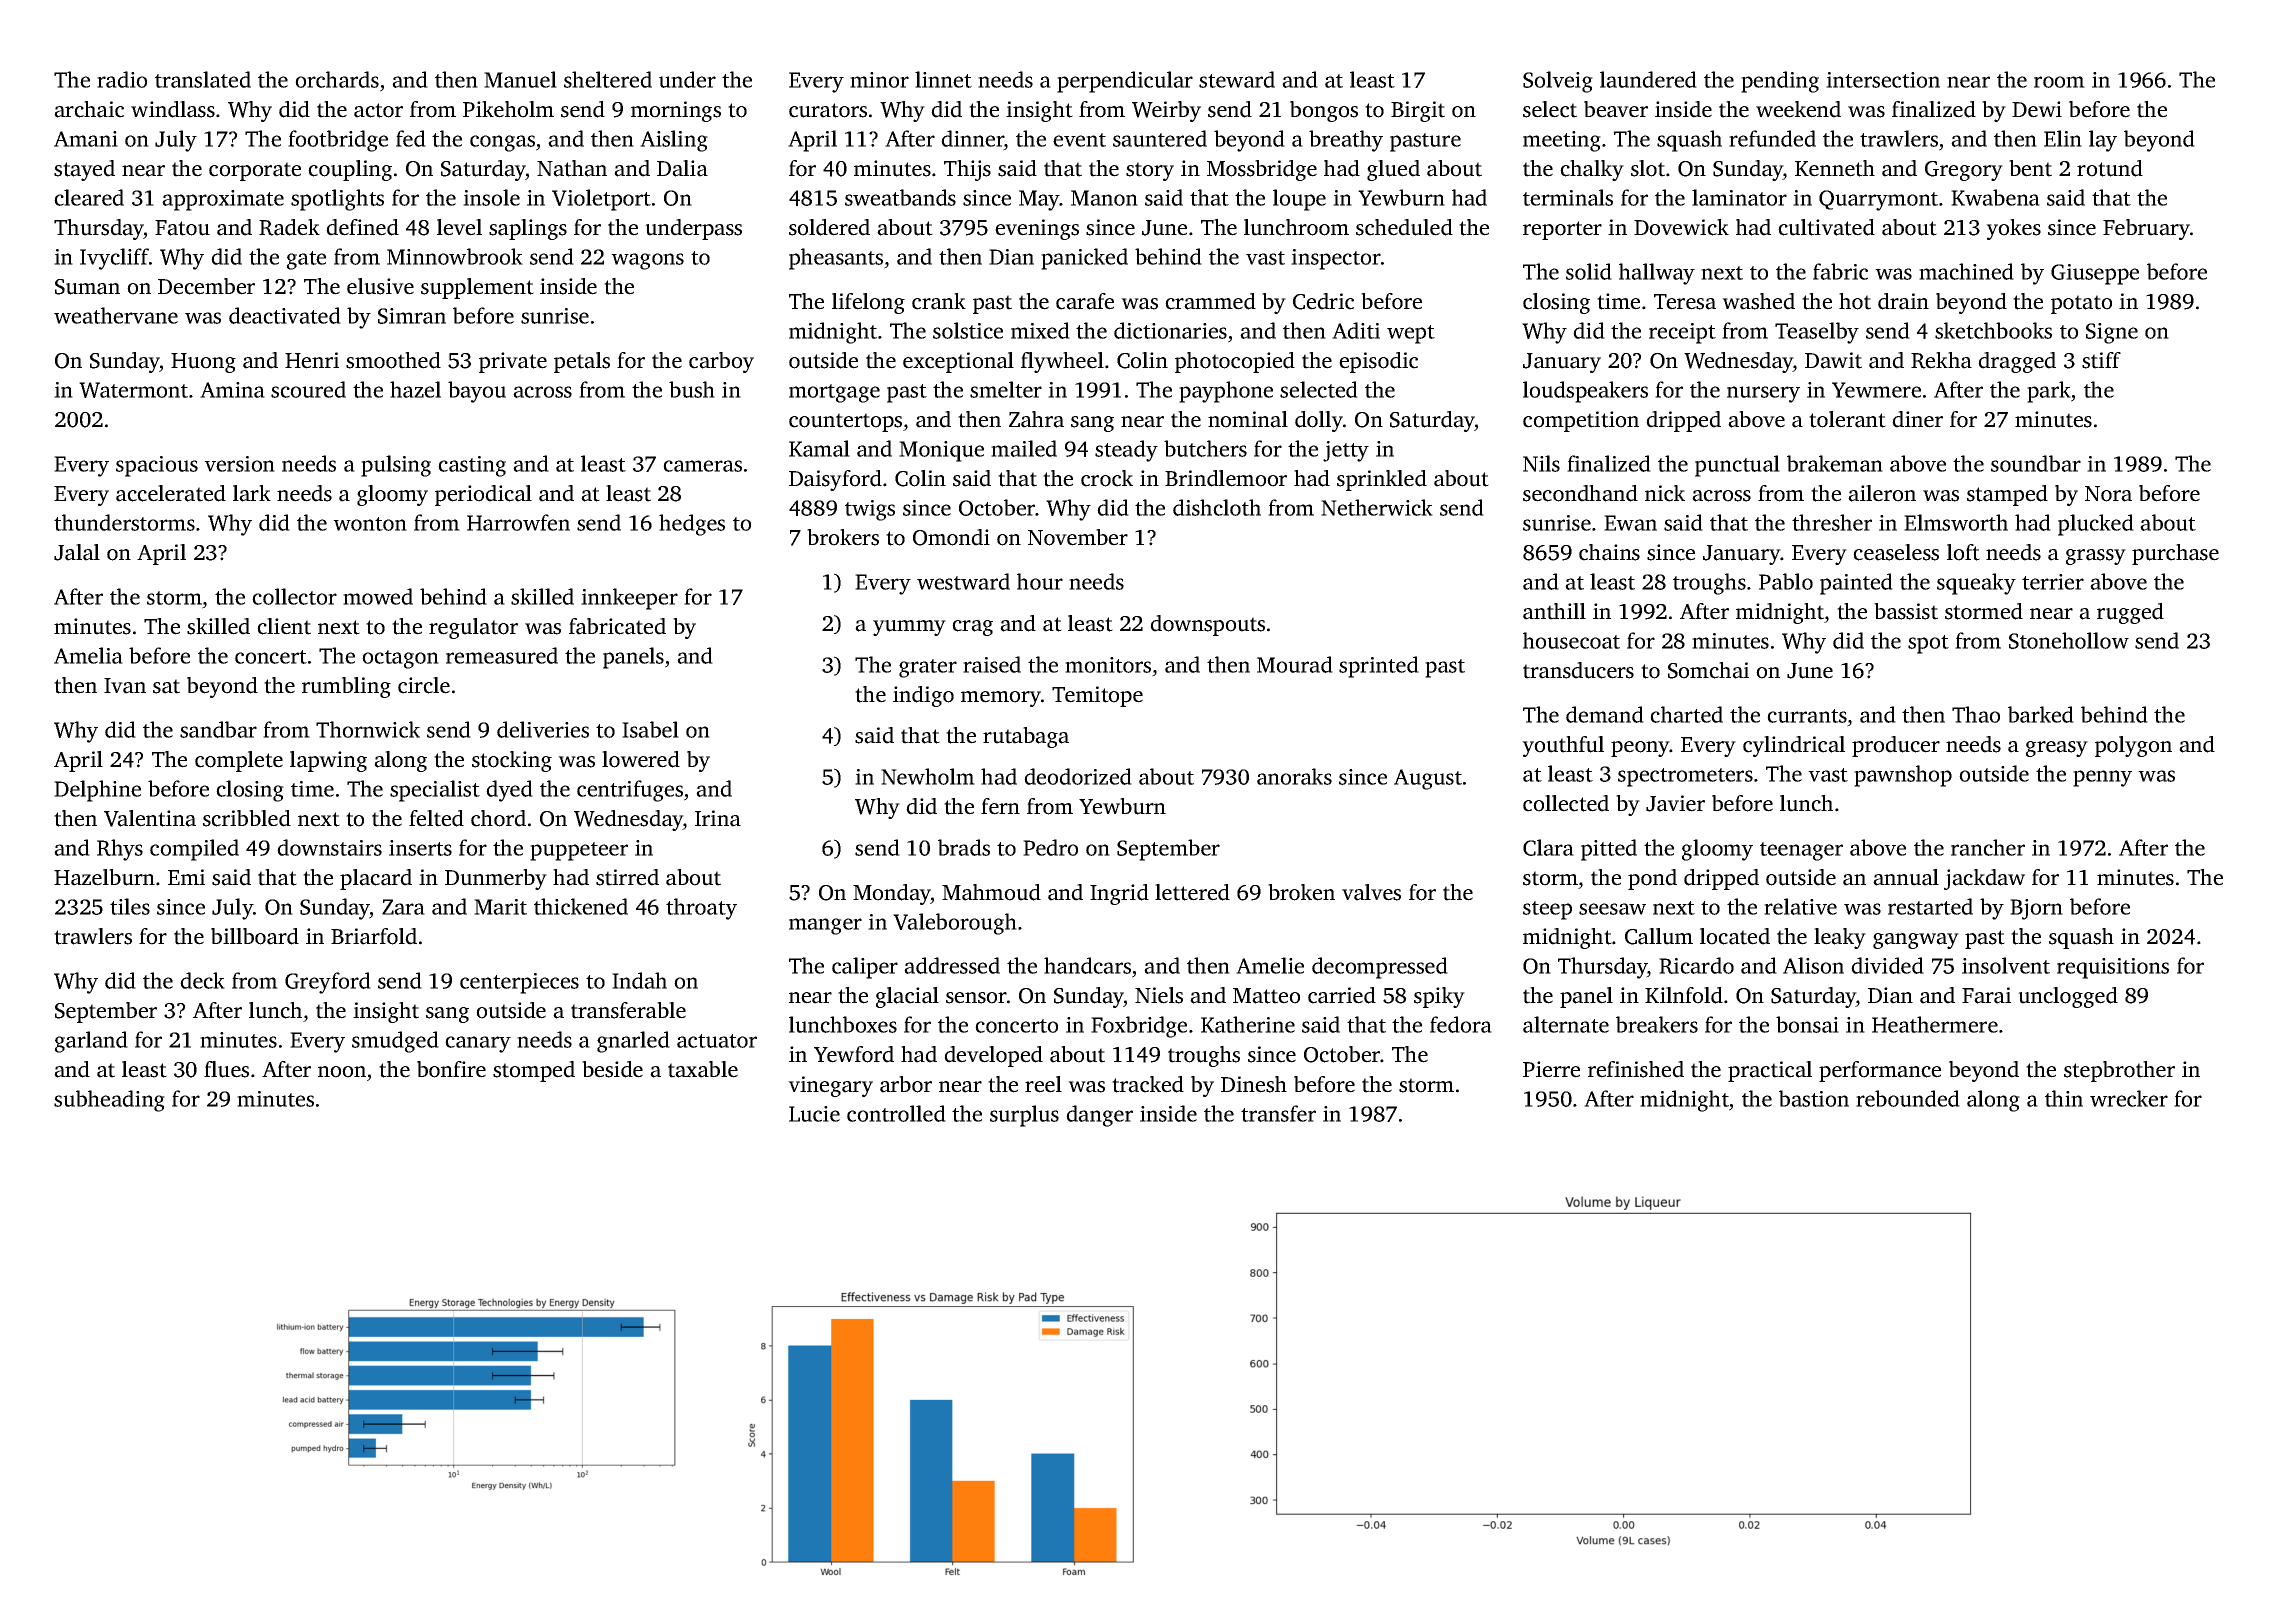  Describe the element at coordinates (109, 1101) in the page. I see `subheading` at that location.
